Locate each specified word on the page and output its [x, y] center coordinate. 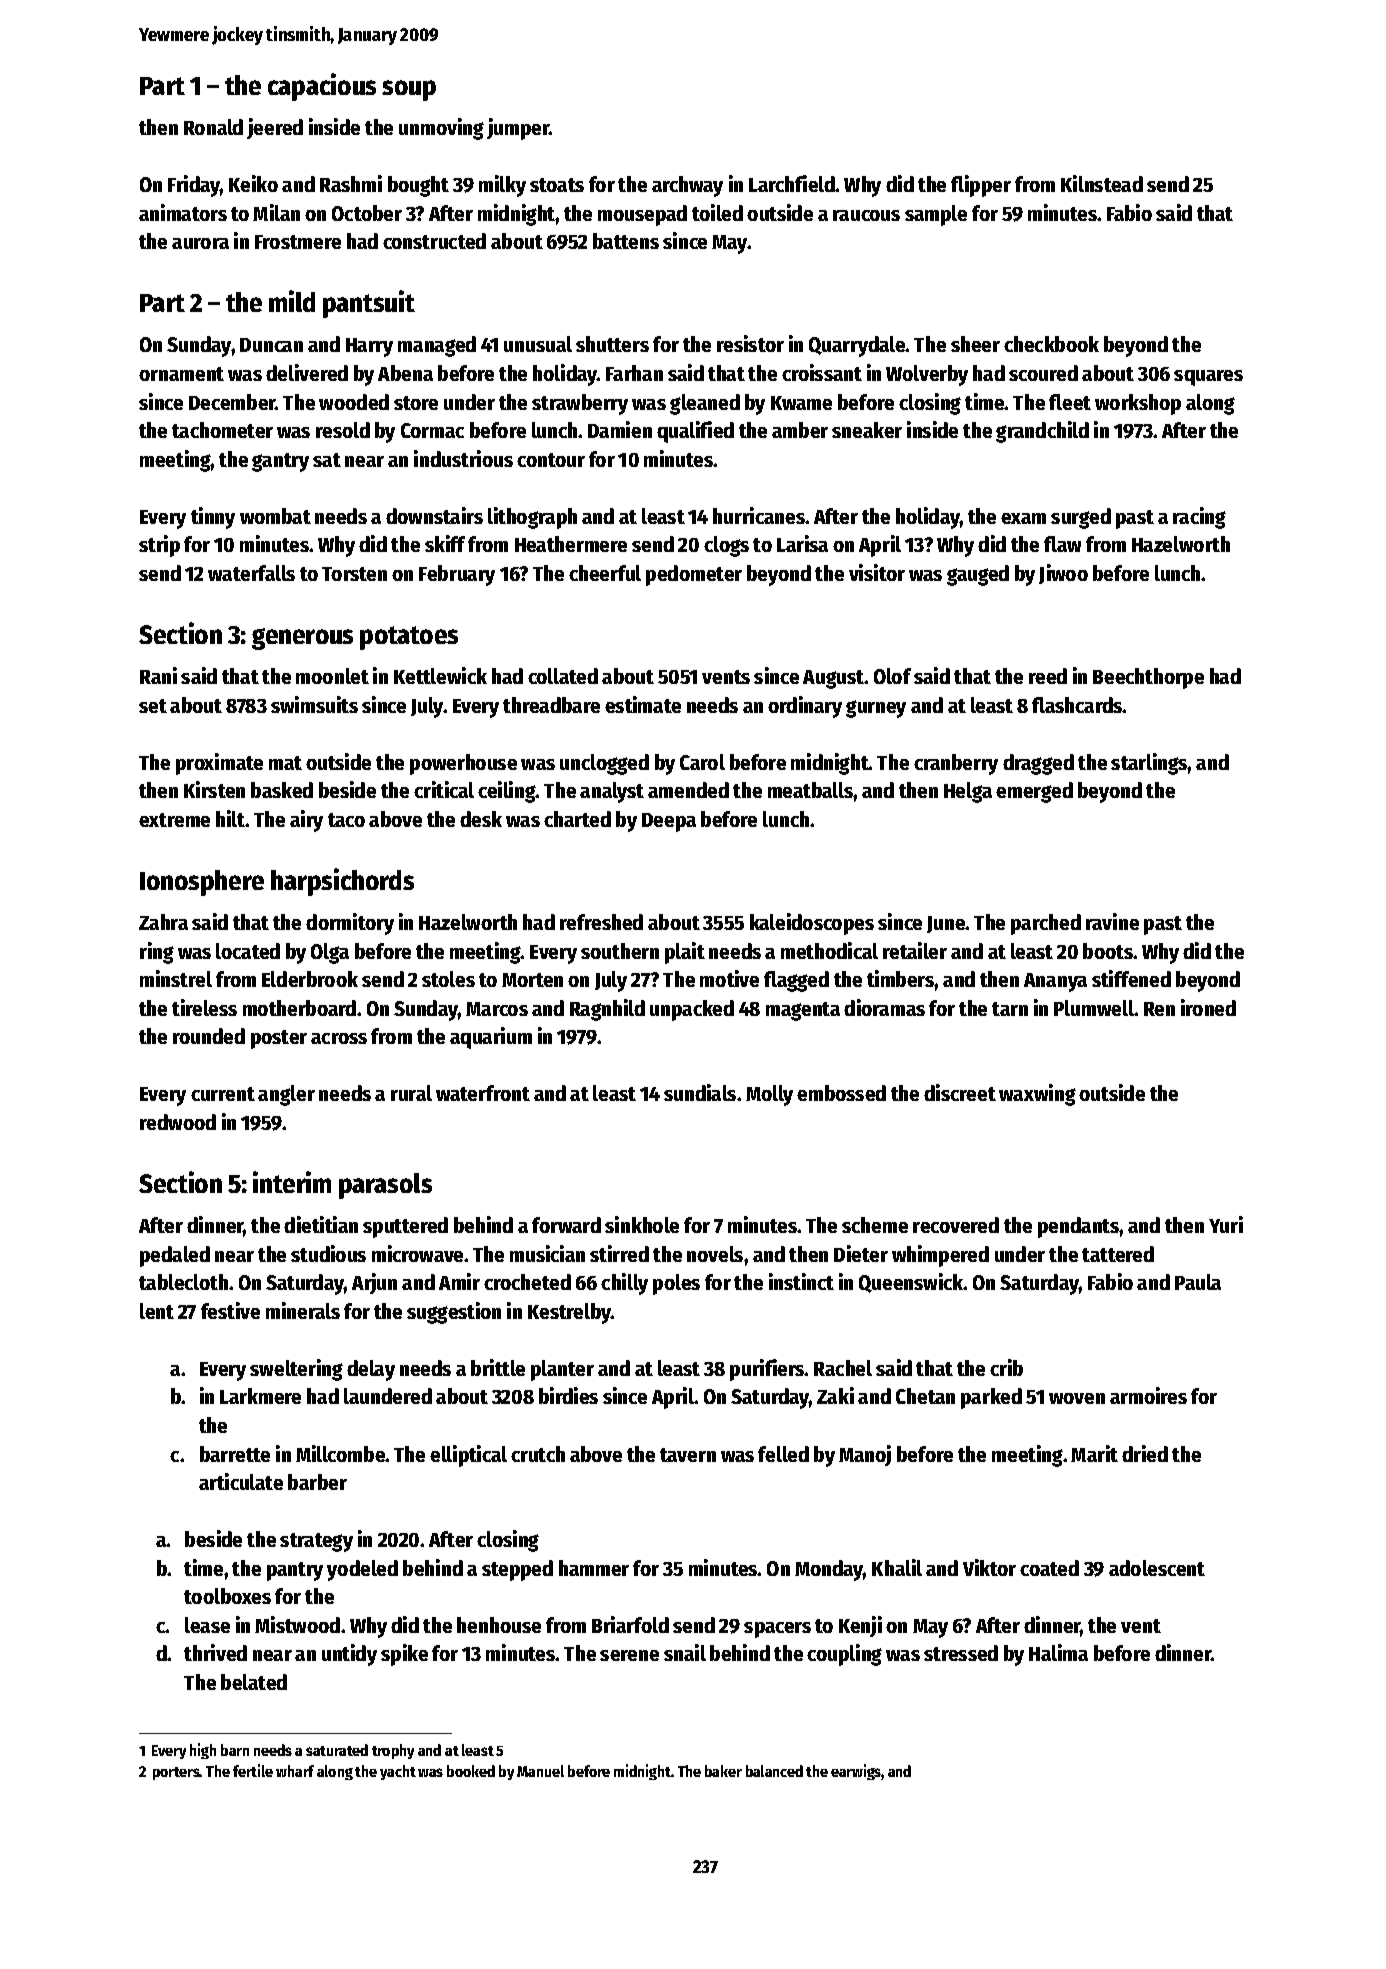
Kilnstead [1102, 183]
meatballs [811, 790]
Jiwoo [1063, 574]
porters [176, 1773]
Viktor [989, 1567]
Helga [968, 792]
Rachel [843, 1368]
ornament [181, 374]
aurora [200, 243]
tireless [204, 1007]
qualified [695, 432]
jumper [518, 129]
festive [230, 1310]
